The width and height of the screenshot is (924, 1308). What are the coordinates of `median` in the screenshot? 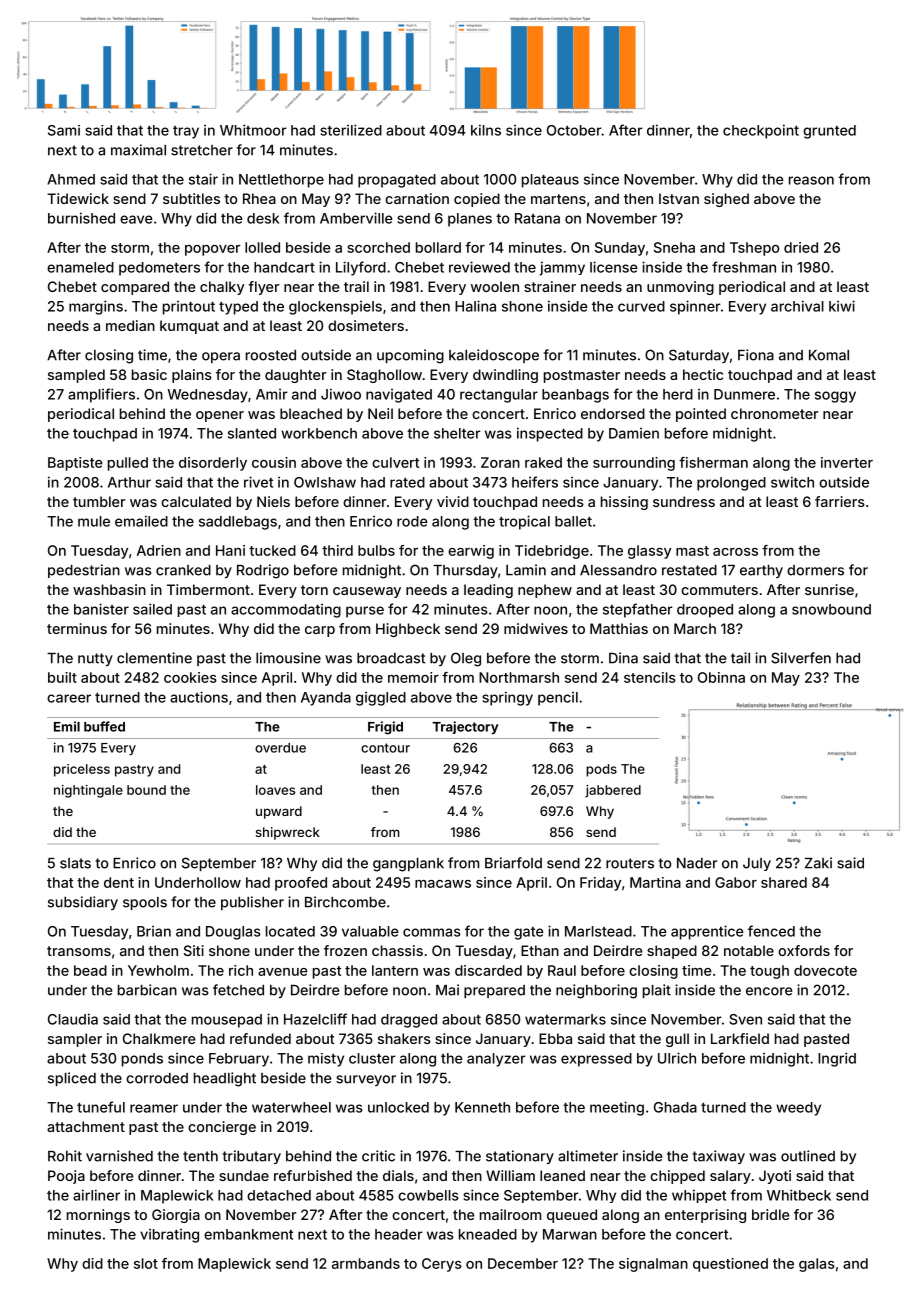 It's located at (130, 325).
